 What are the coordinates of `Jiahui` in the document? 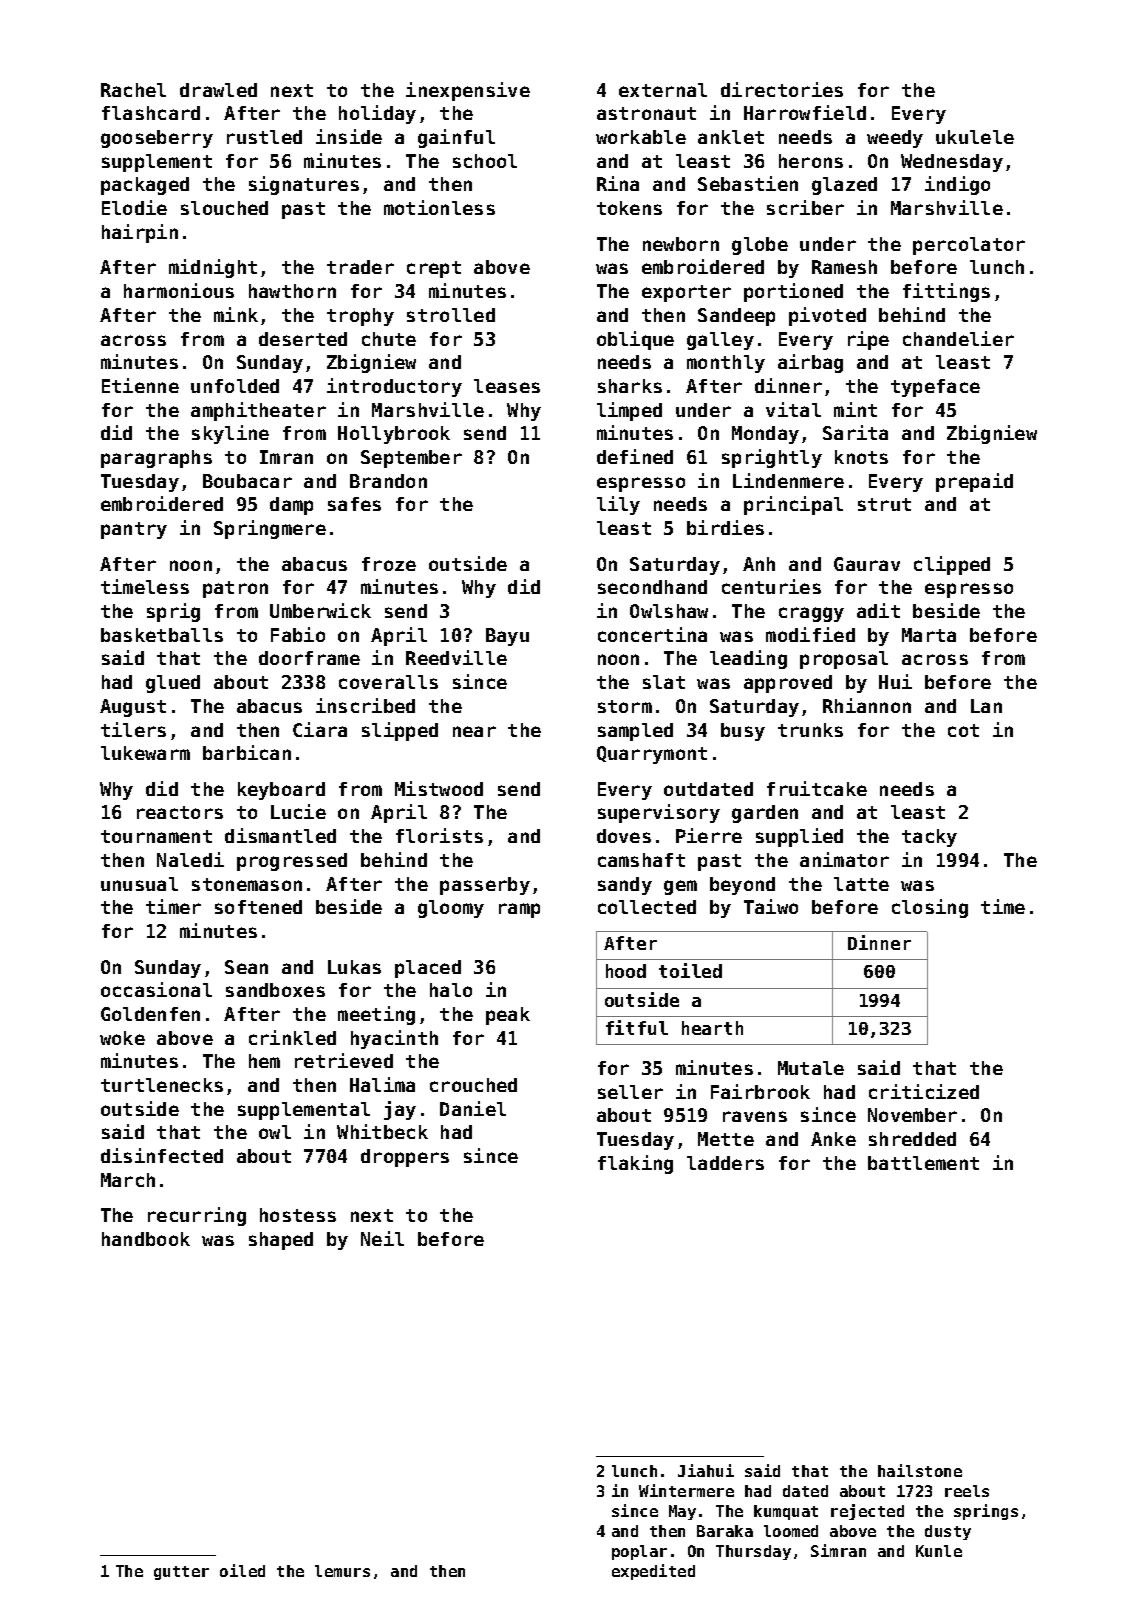 It's located at (706, 1470).
